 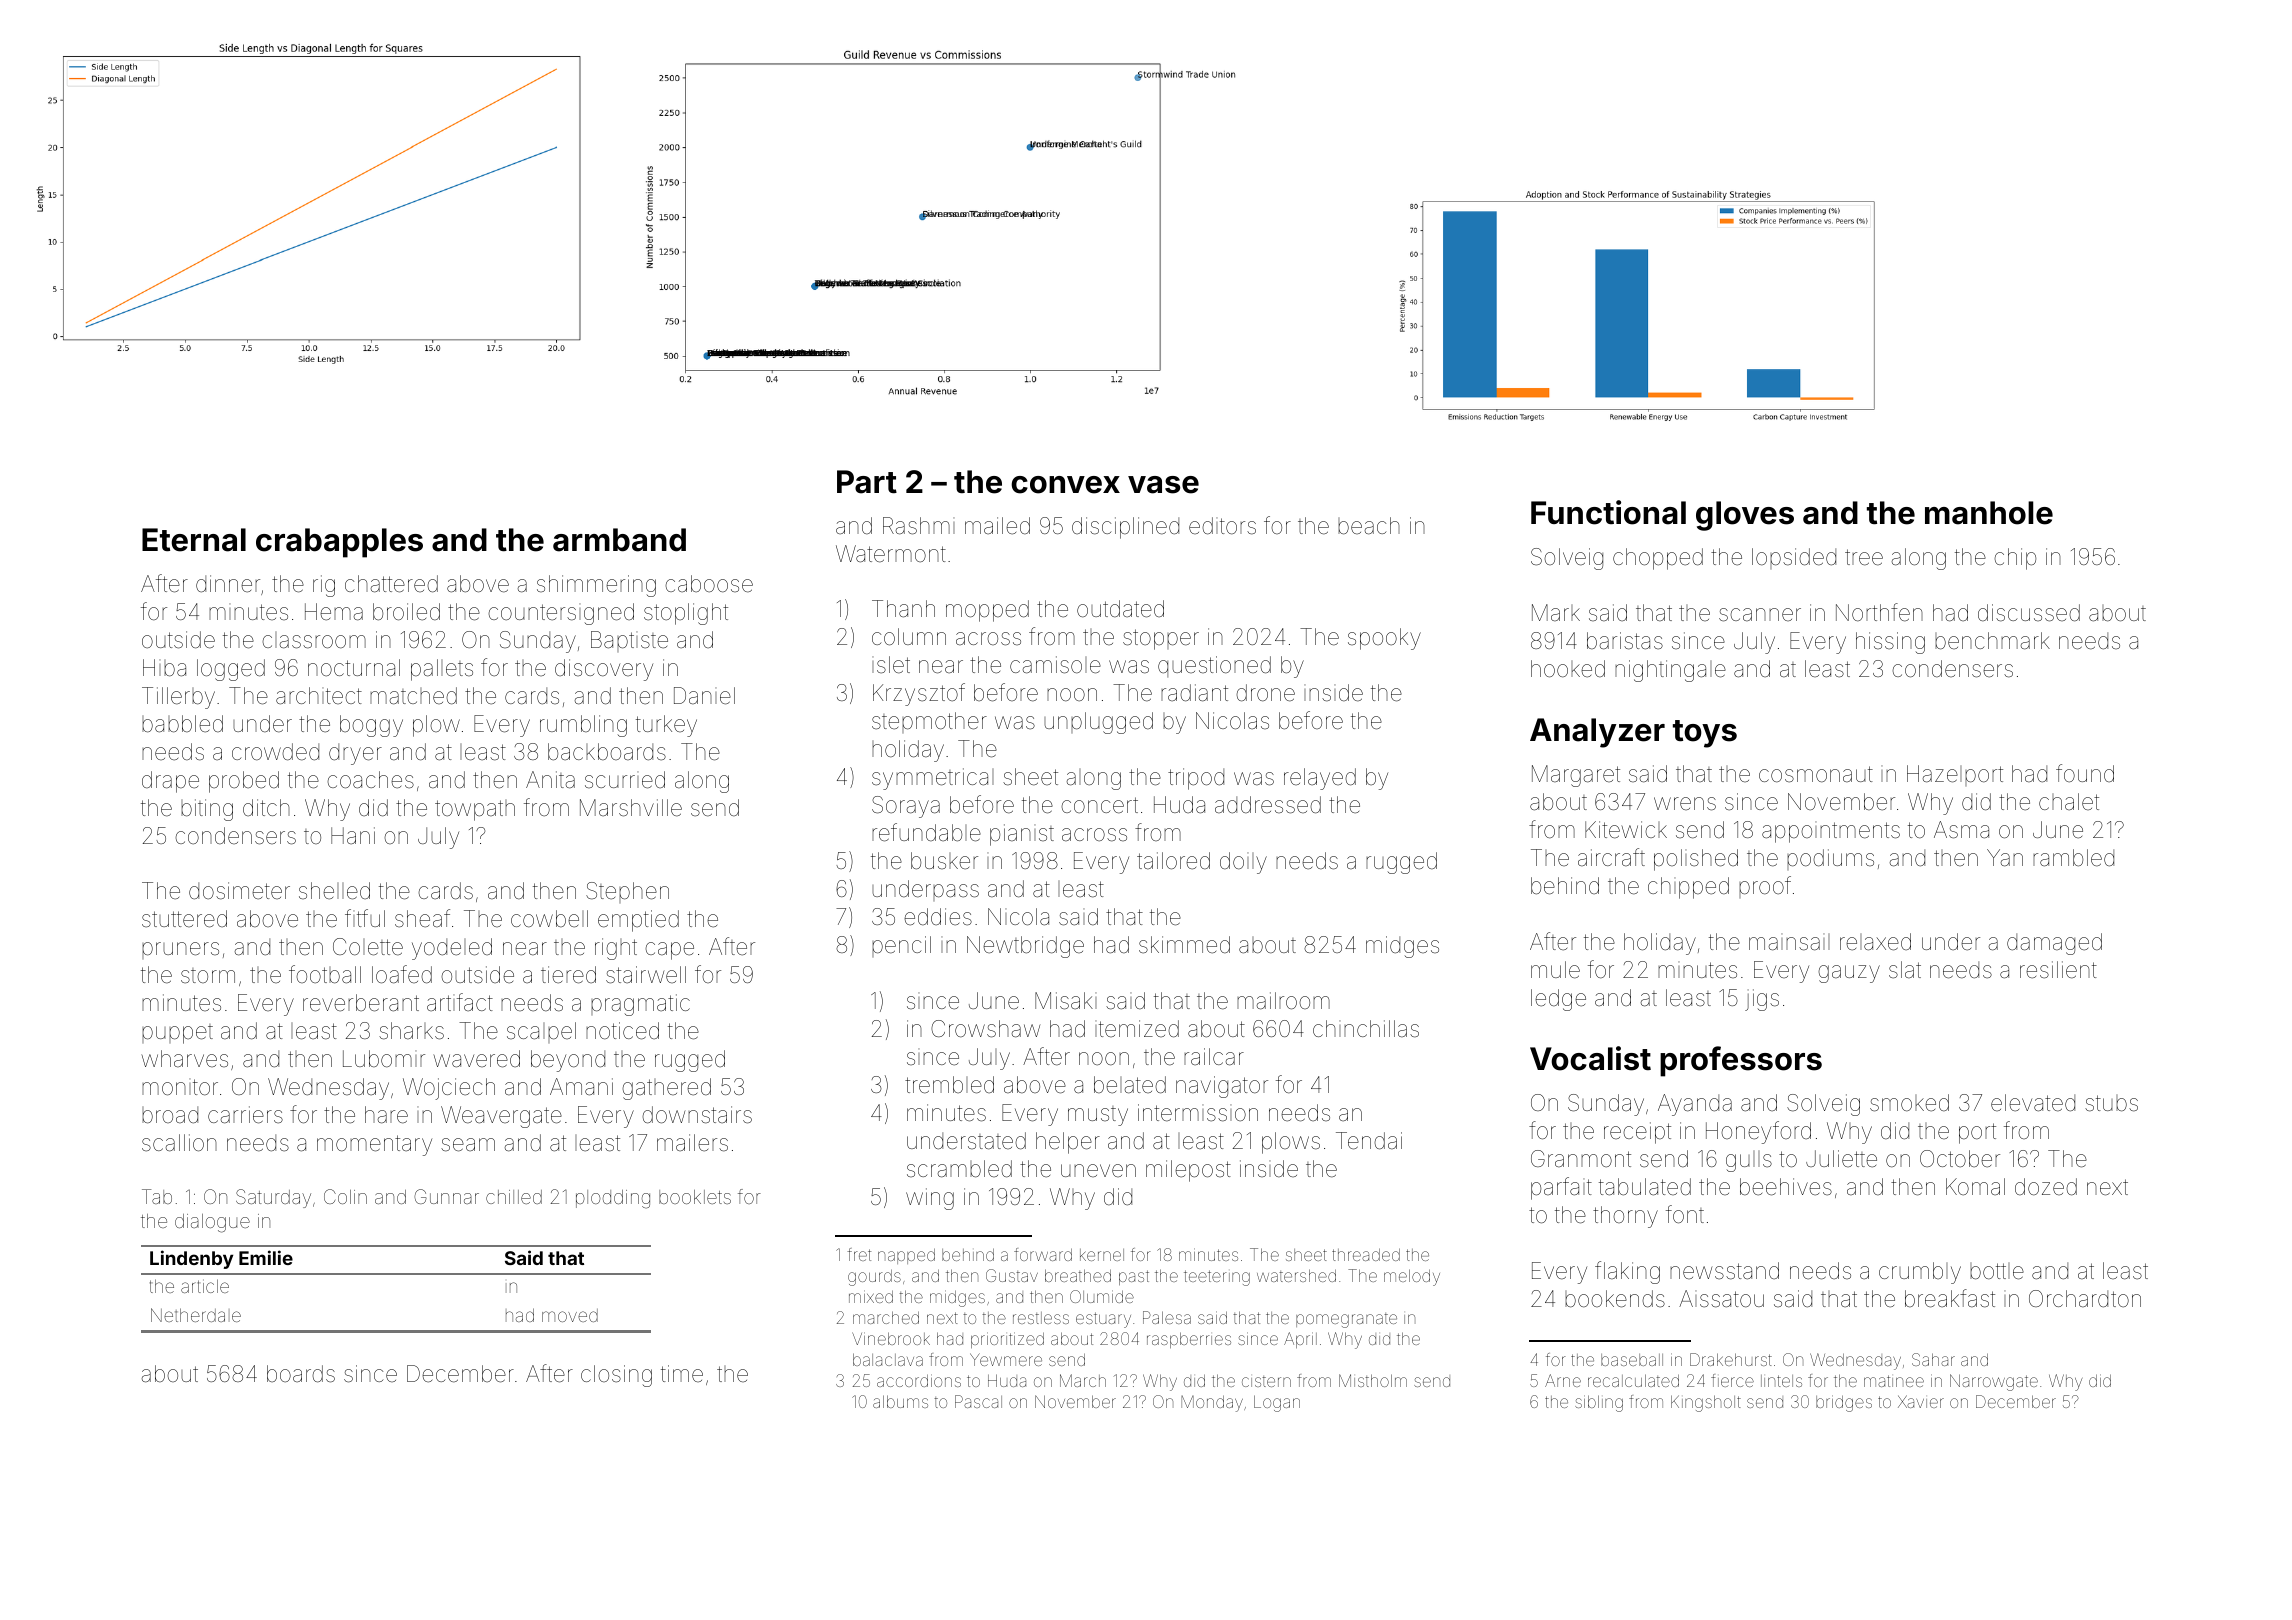 What do you see at coordinates (1098, 1170) in the screenshot?
I see `uneven` at bounding box center [1098, 1170].
